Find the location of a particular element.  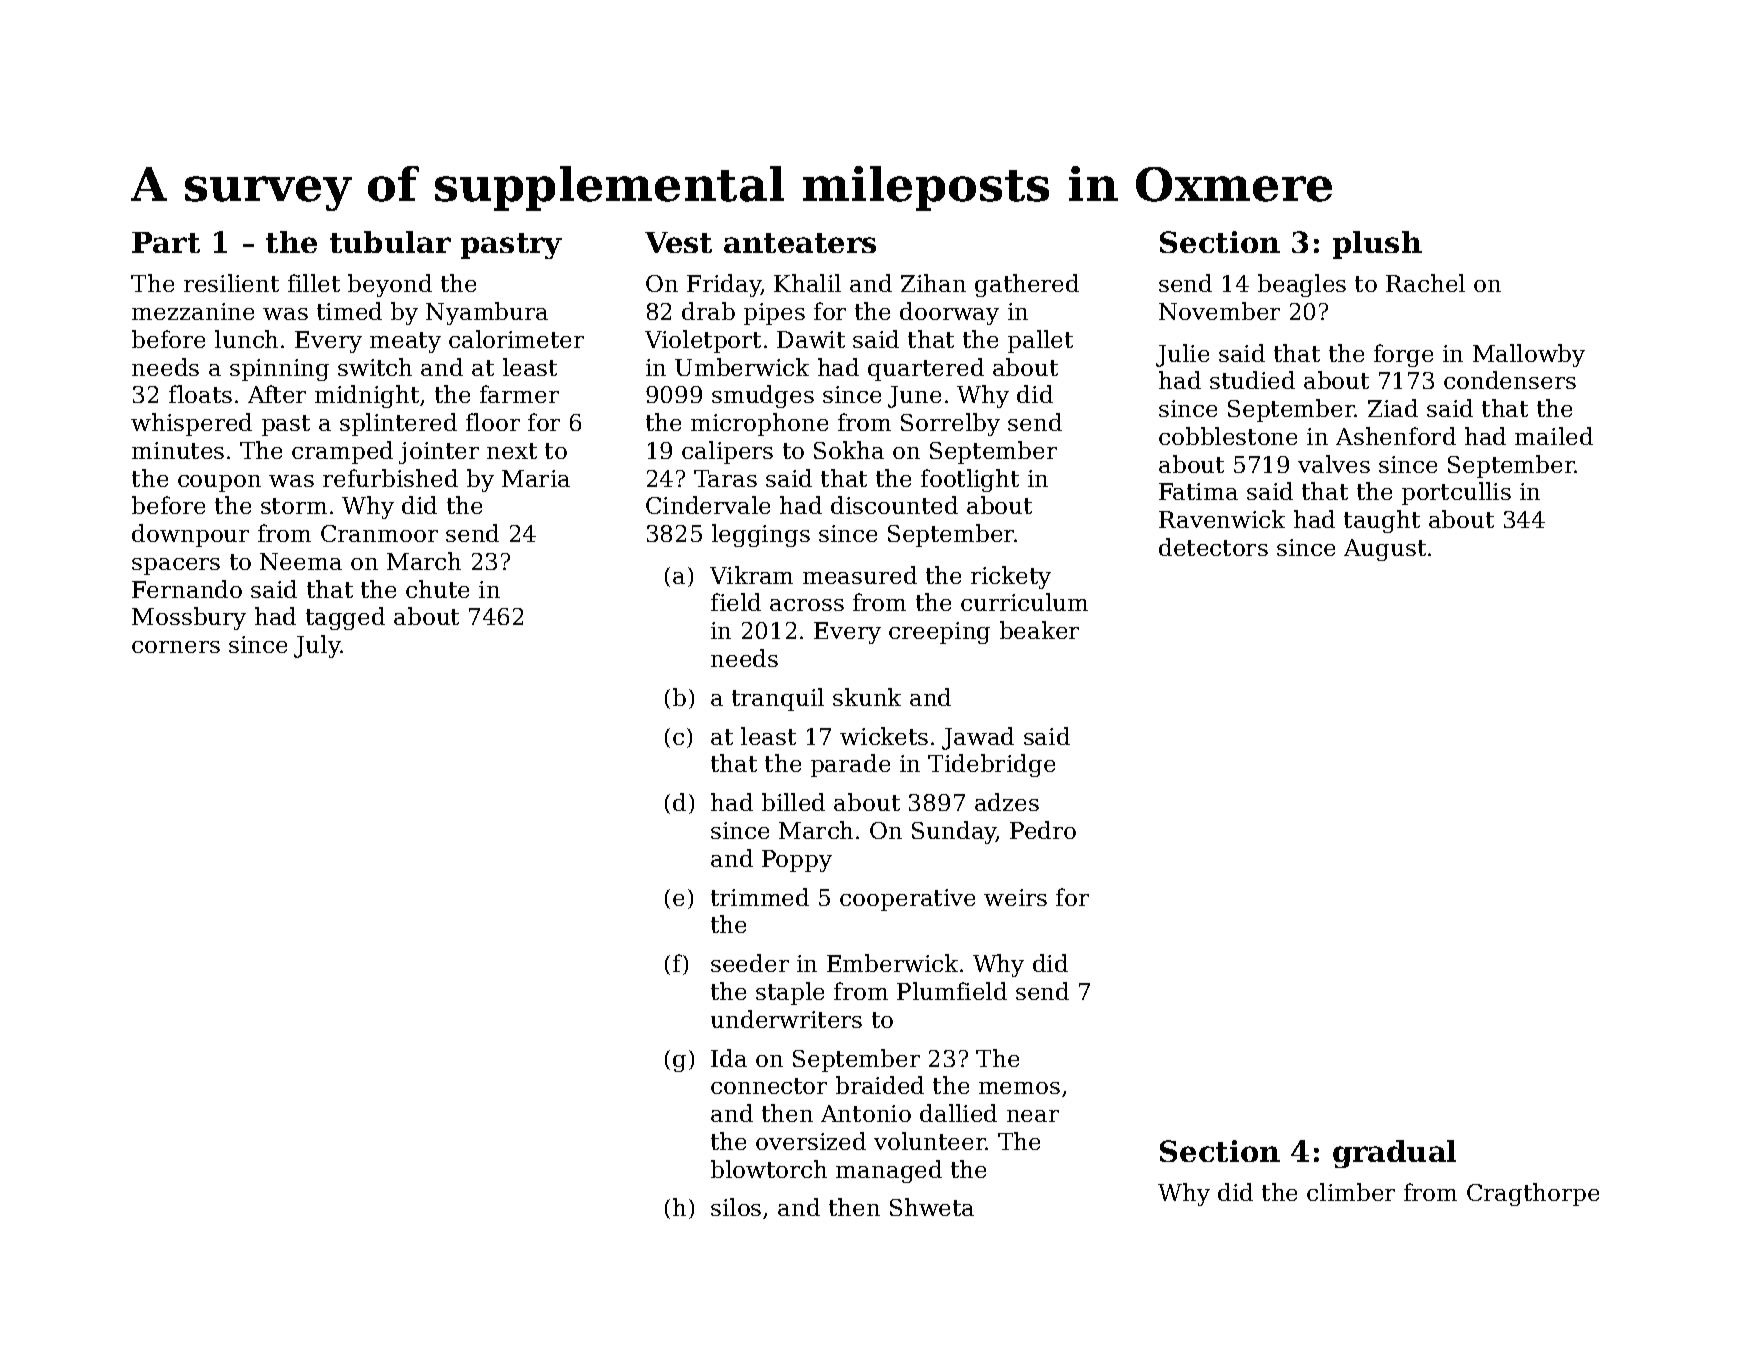

plush is located at coordinates (1377, 245).
